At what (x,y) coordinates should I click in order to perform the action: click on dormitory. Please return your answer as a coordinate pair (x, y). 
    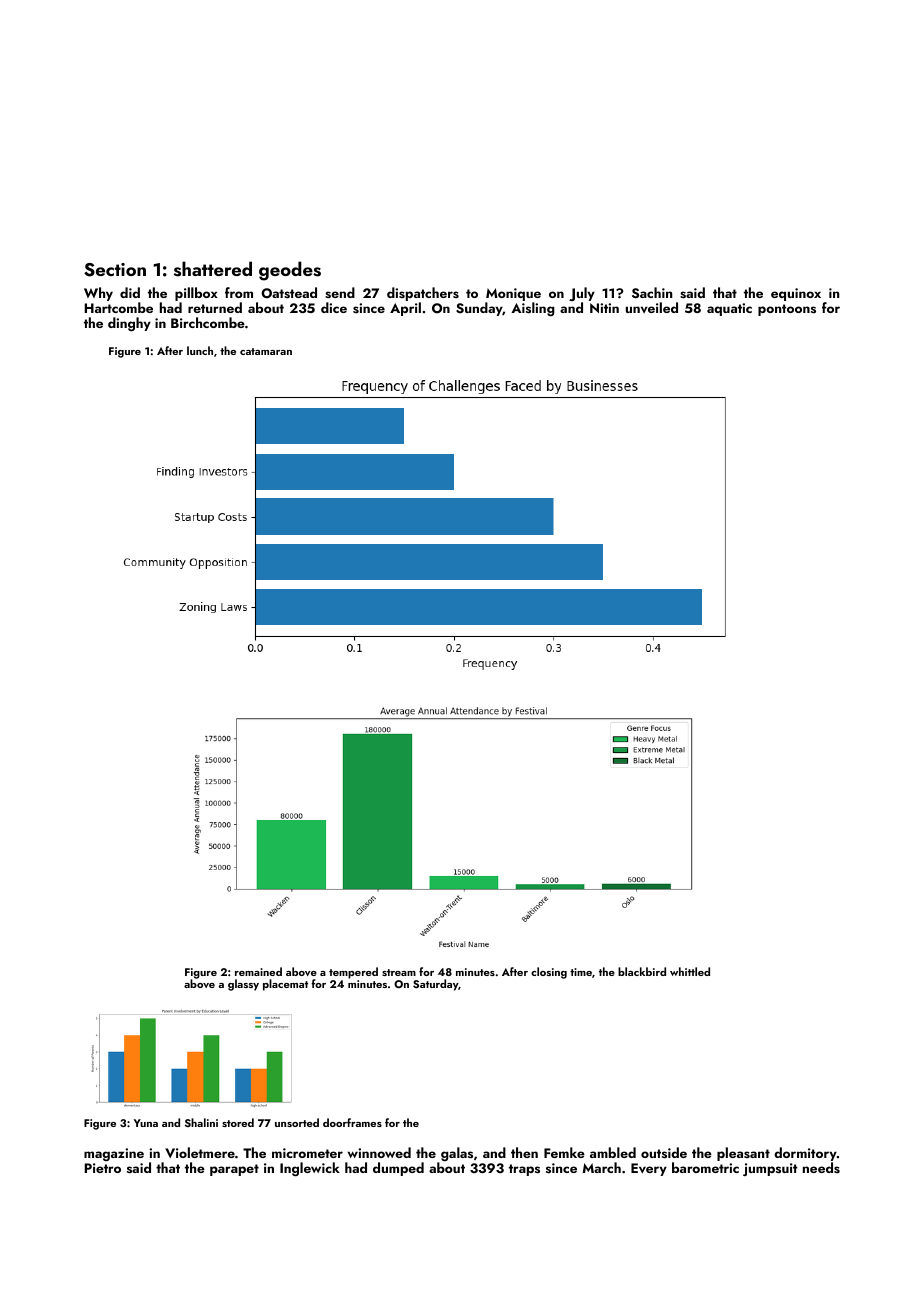
    Looking at the image, I should click on (805, 1154).
